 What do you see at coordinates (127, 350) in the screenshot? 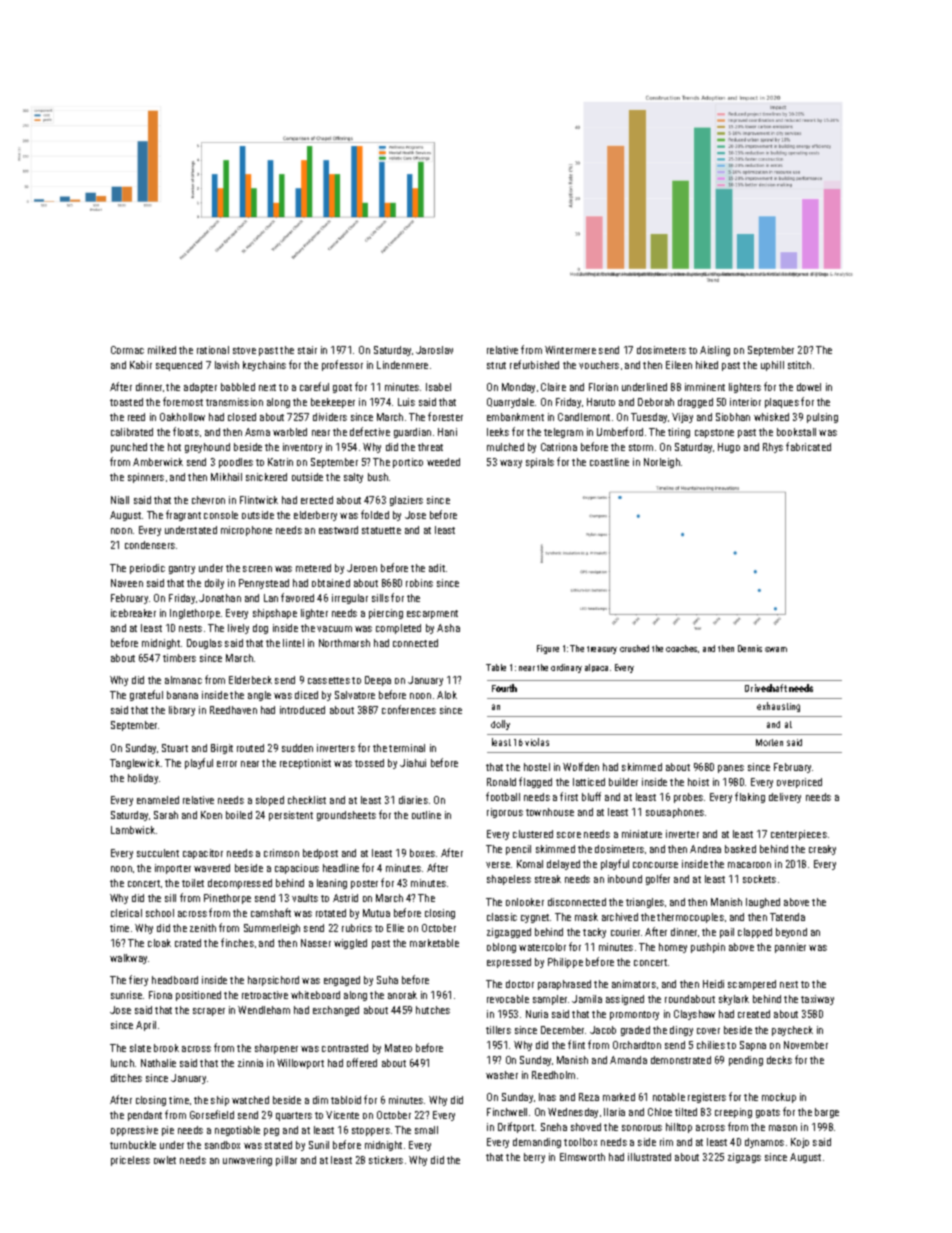
I see `Cormac` at bounding box center [127, 350].
